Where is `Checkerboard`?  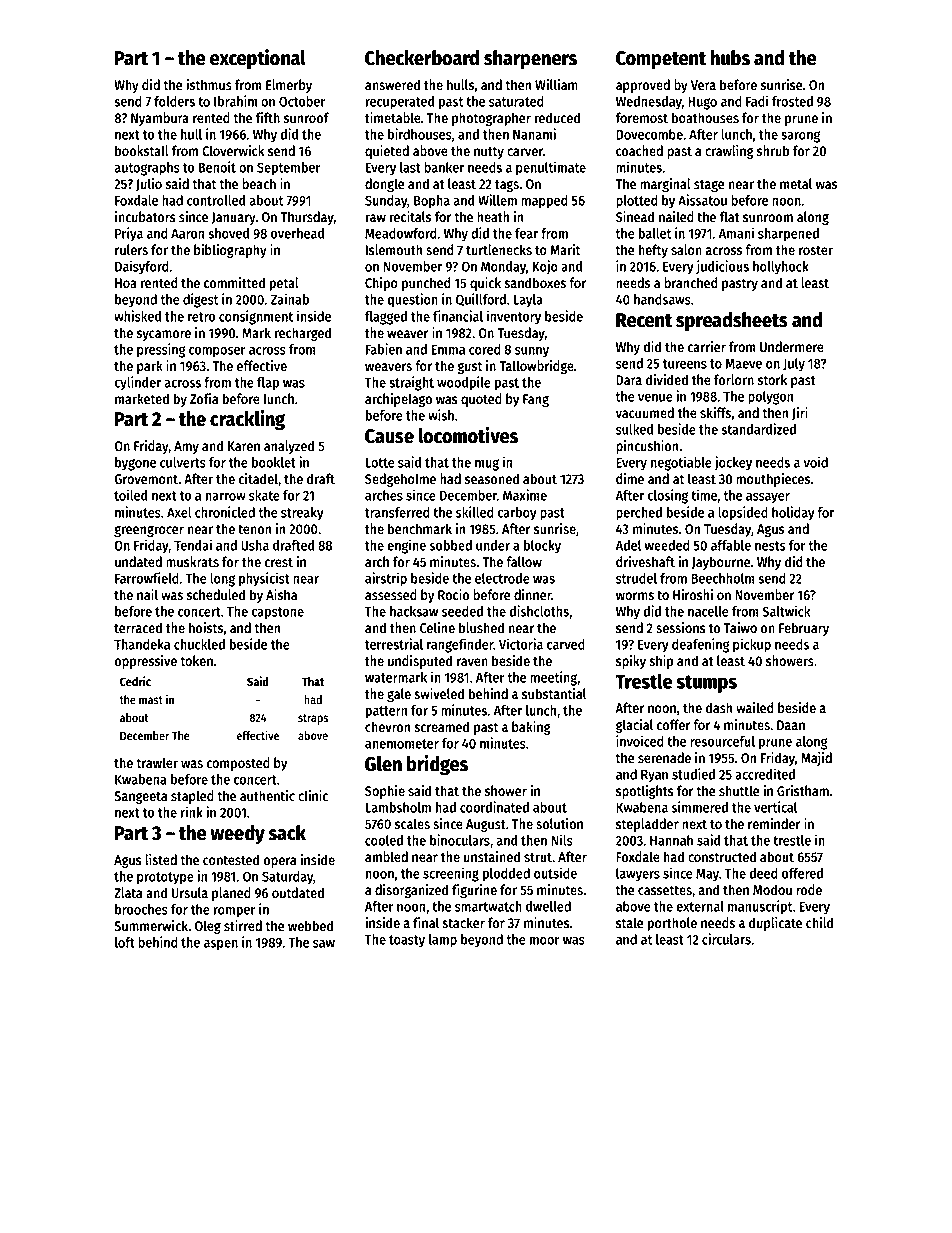
Checkerboard is located at coordinates (422, 58).
